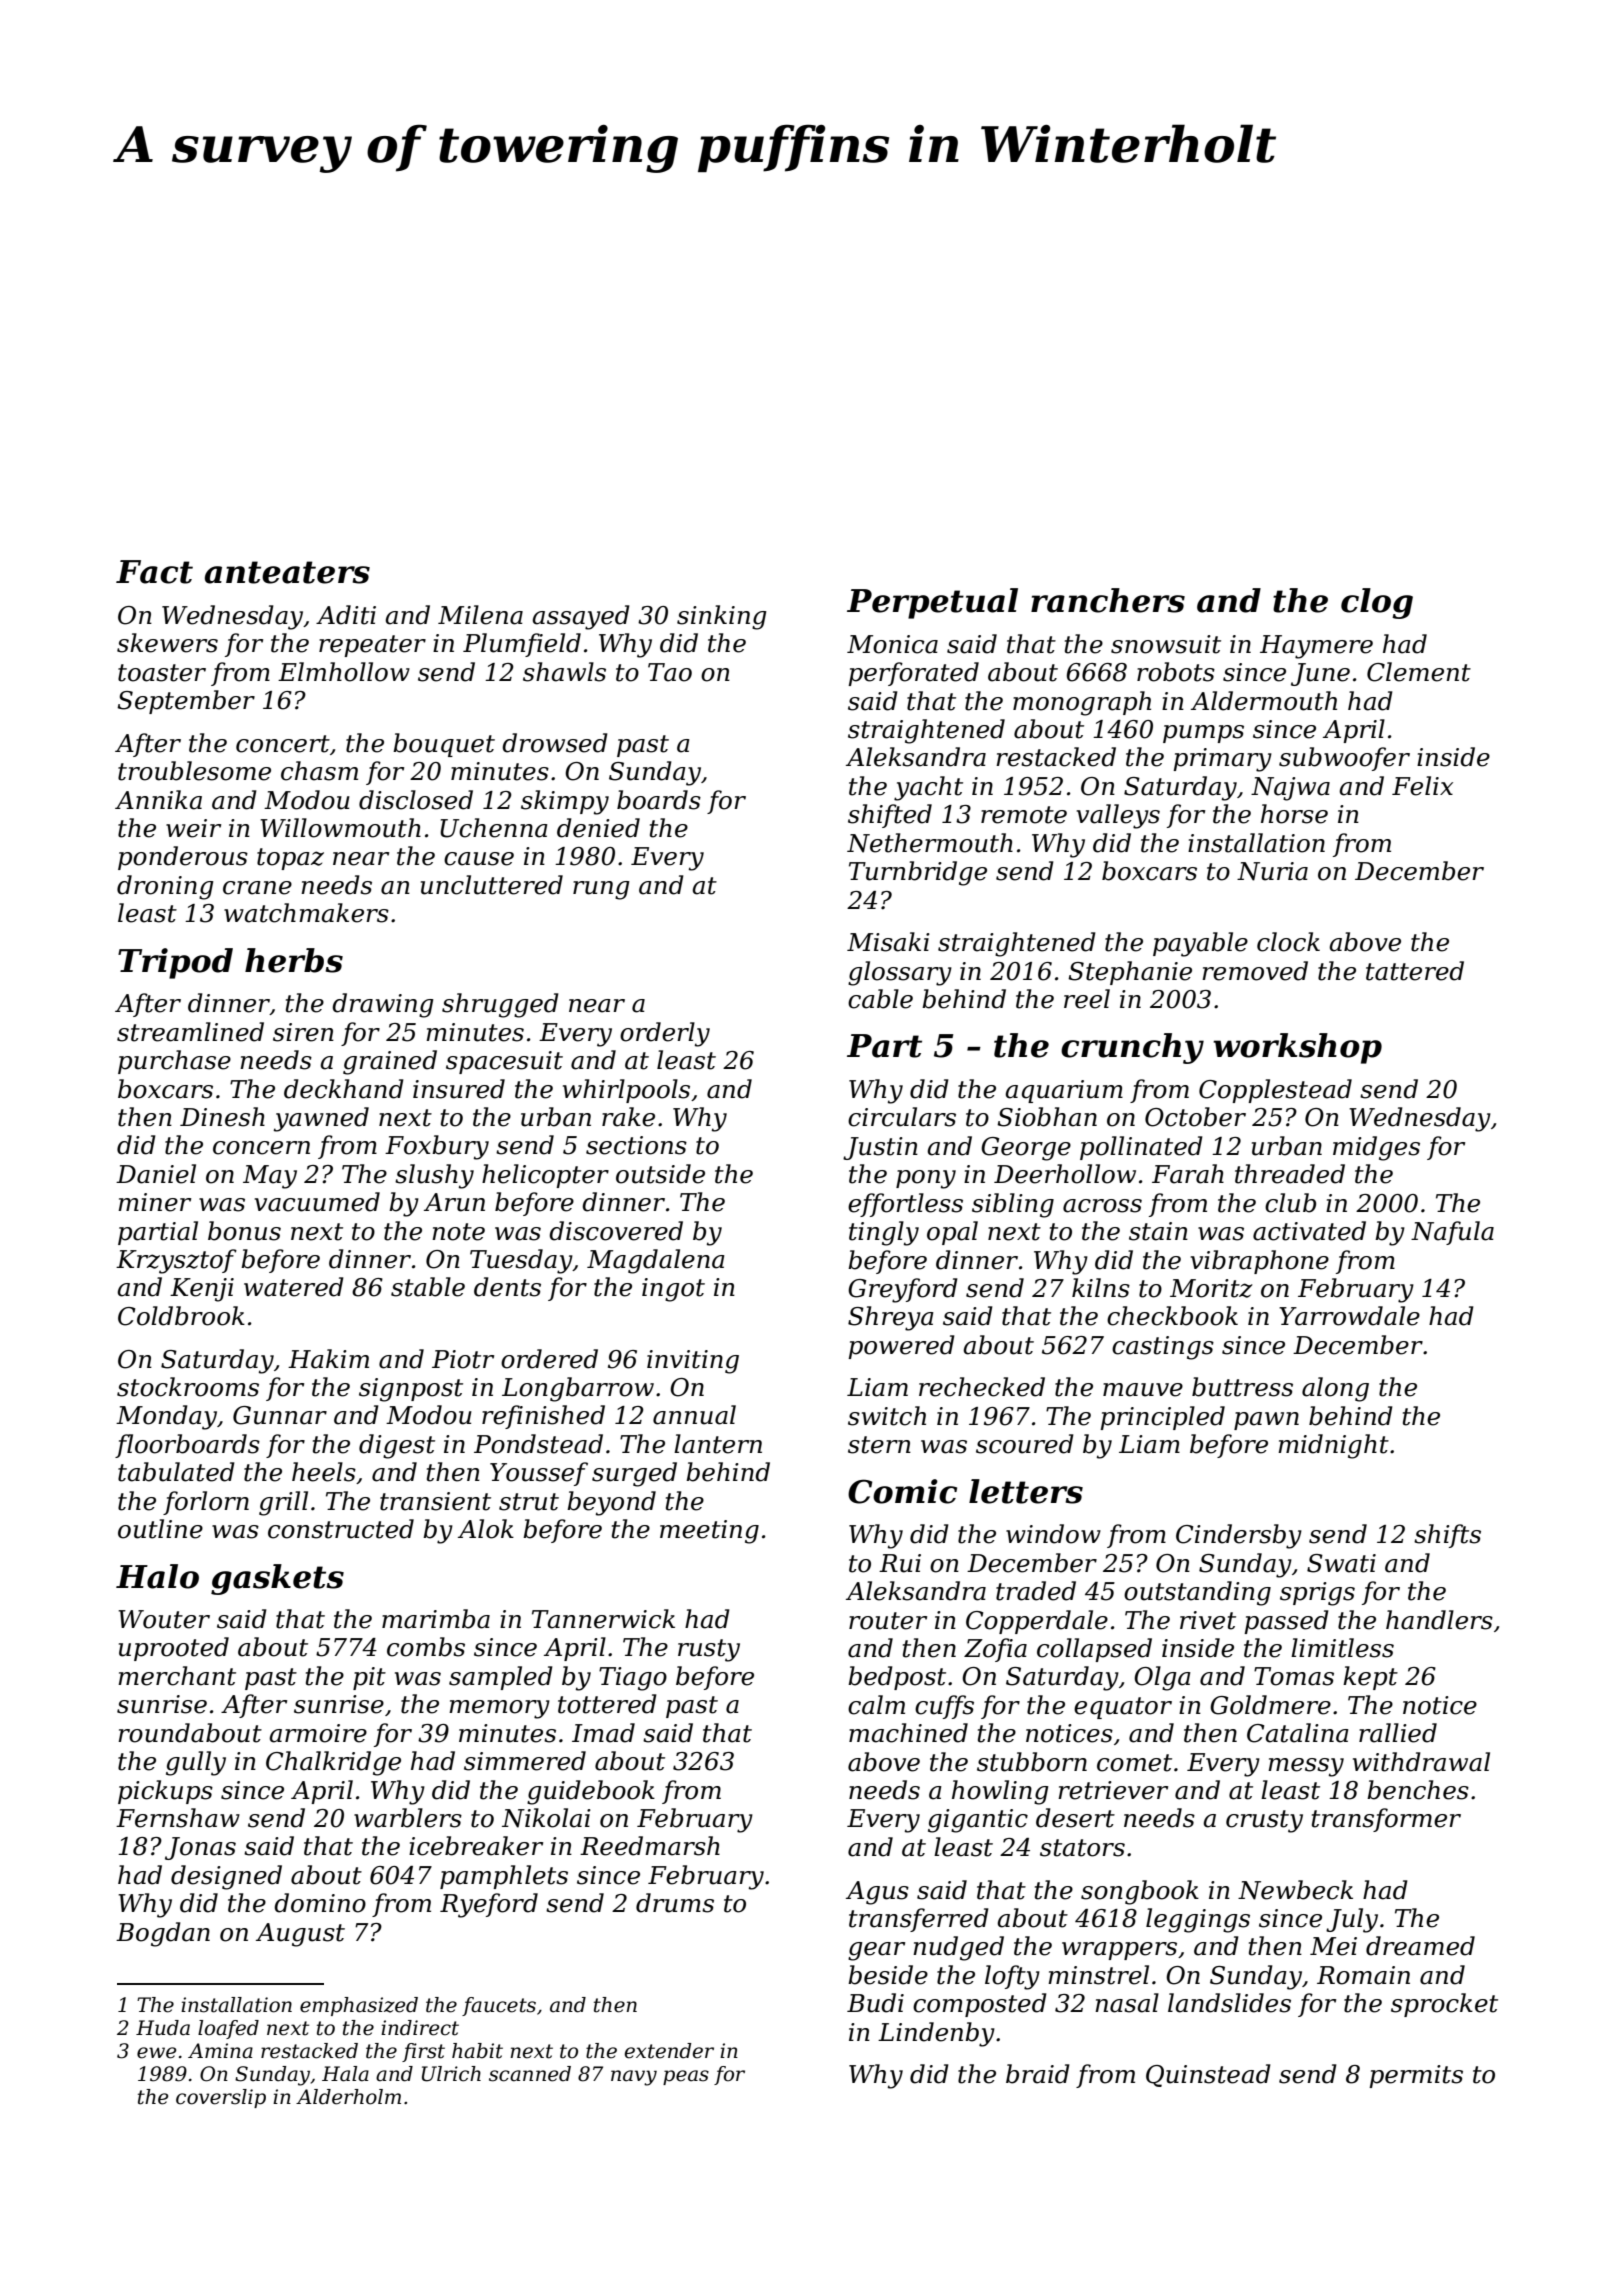 The width and height of the page is (1620, 2292). I want to click on Perpetual, so click(932, 603).
